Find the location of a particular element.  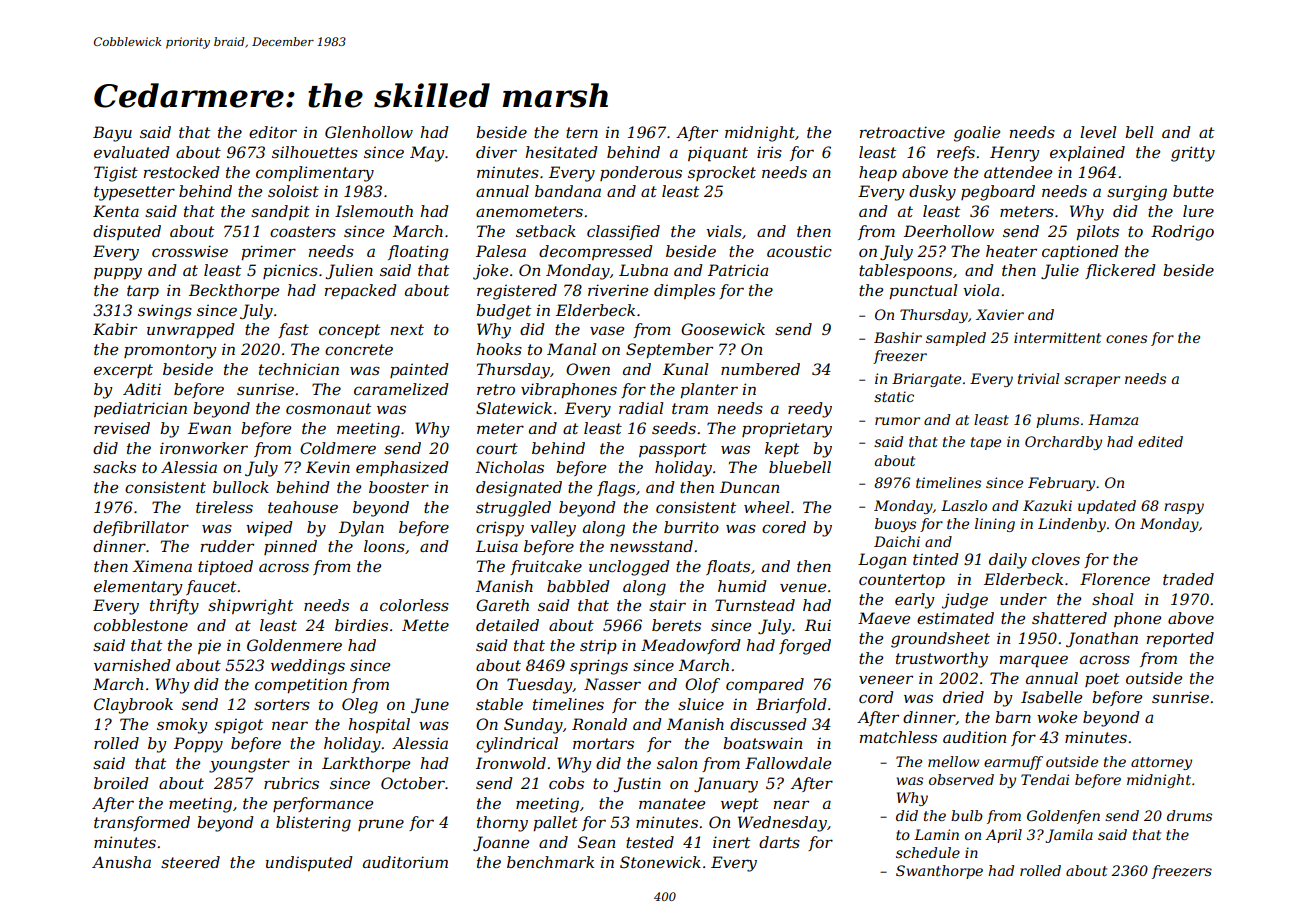

Joanne is located at coordinates (501, 843).
